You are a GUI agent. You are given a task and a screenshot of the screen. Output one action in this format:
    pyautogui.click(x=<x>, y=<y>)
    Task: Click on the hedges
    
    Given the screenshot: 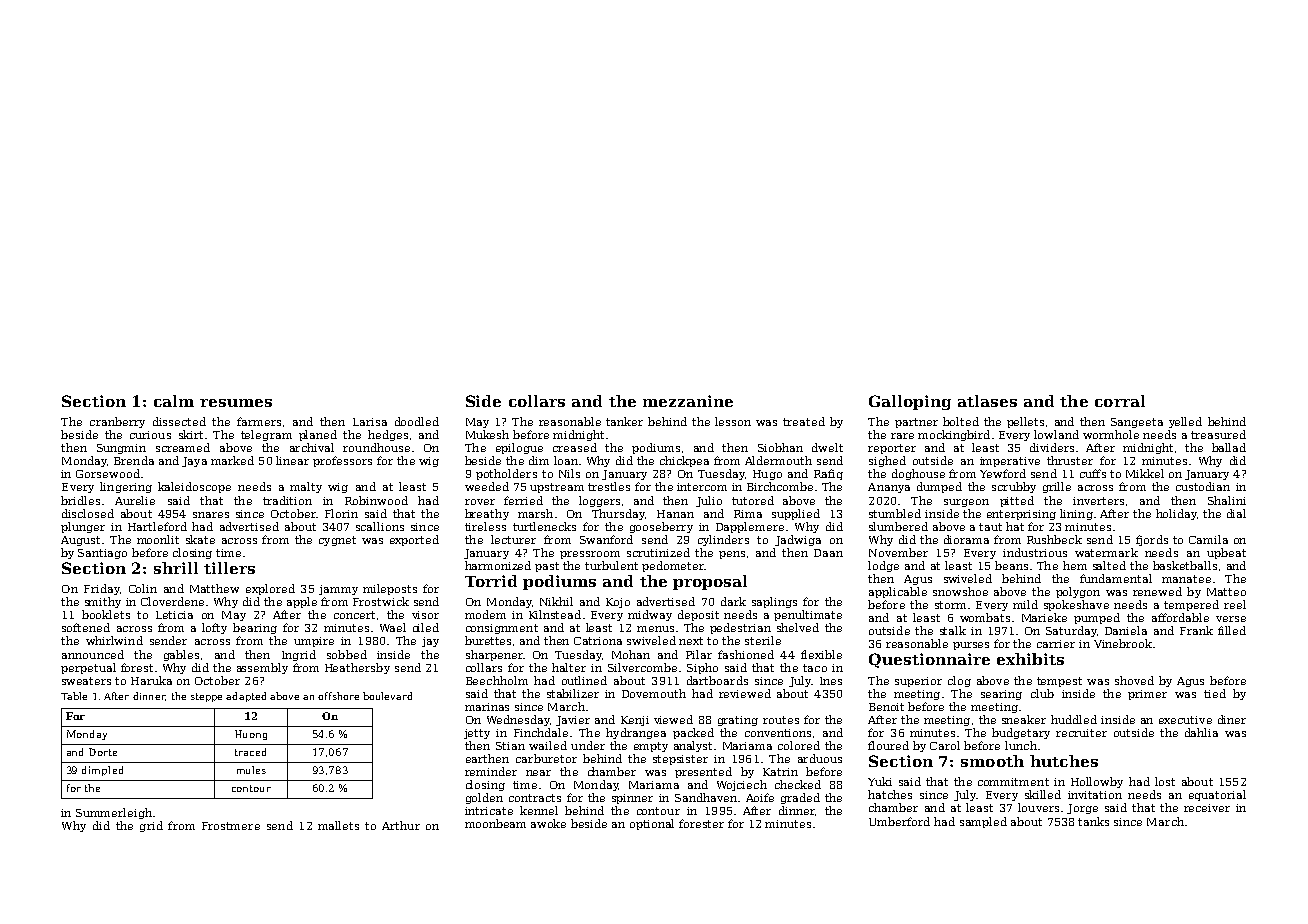 What is the action you would take?
    pyautogui.click(x=388, y=435)
